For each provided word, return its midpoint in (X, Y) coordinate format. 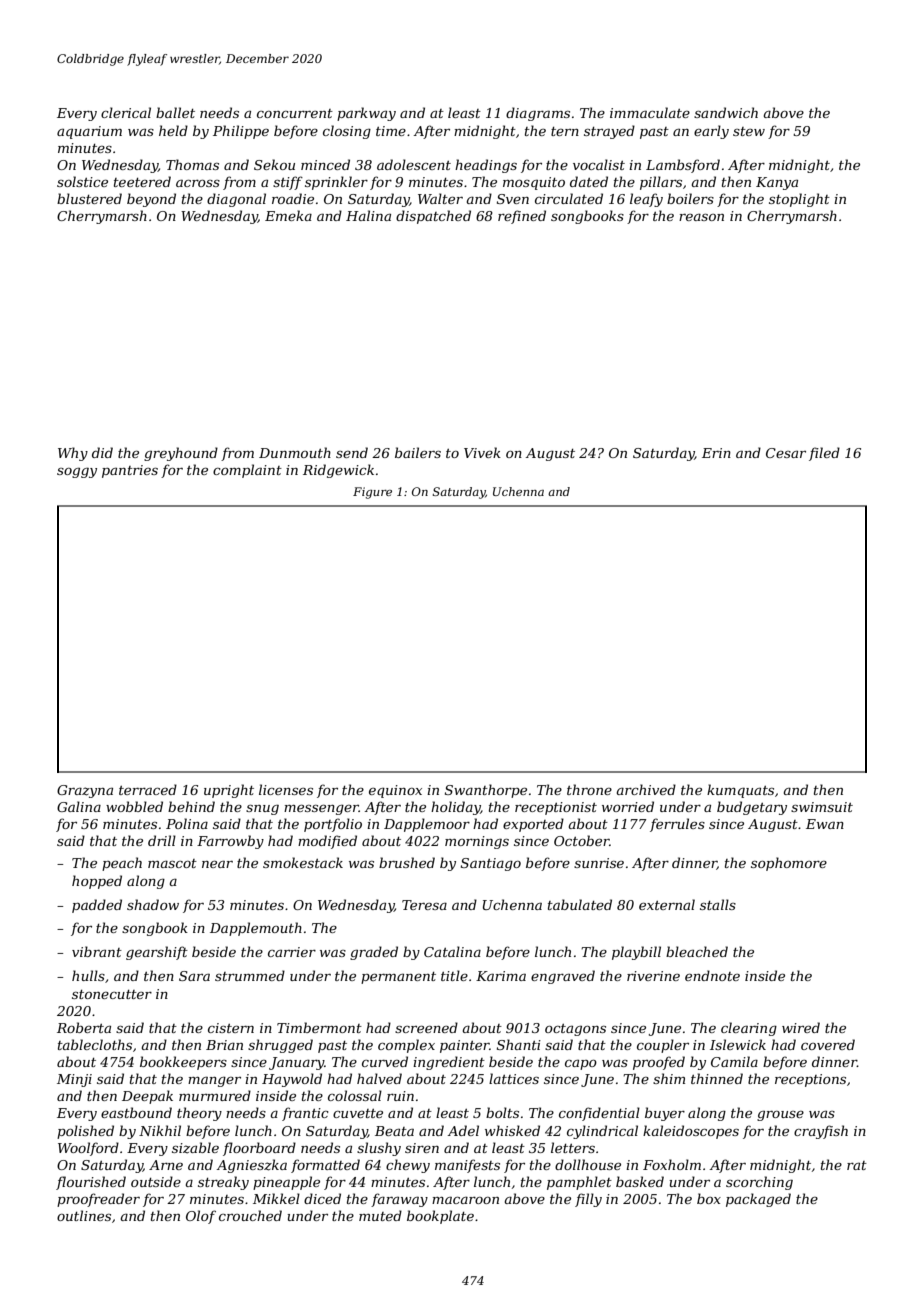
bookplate (440, 1217)
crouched (250, 1215)
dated (589, 181)
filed (824, 454)
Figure (372, 493)
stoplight (799, 200)
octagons (575, 1030)
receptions (810, 1080)
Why (73, 454)
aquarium (89, 132)
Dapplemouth (256, 929)
